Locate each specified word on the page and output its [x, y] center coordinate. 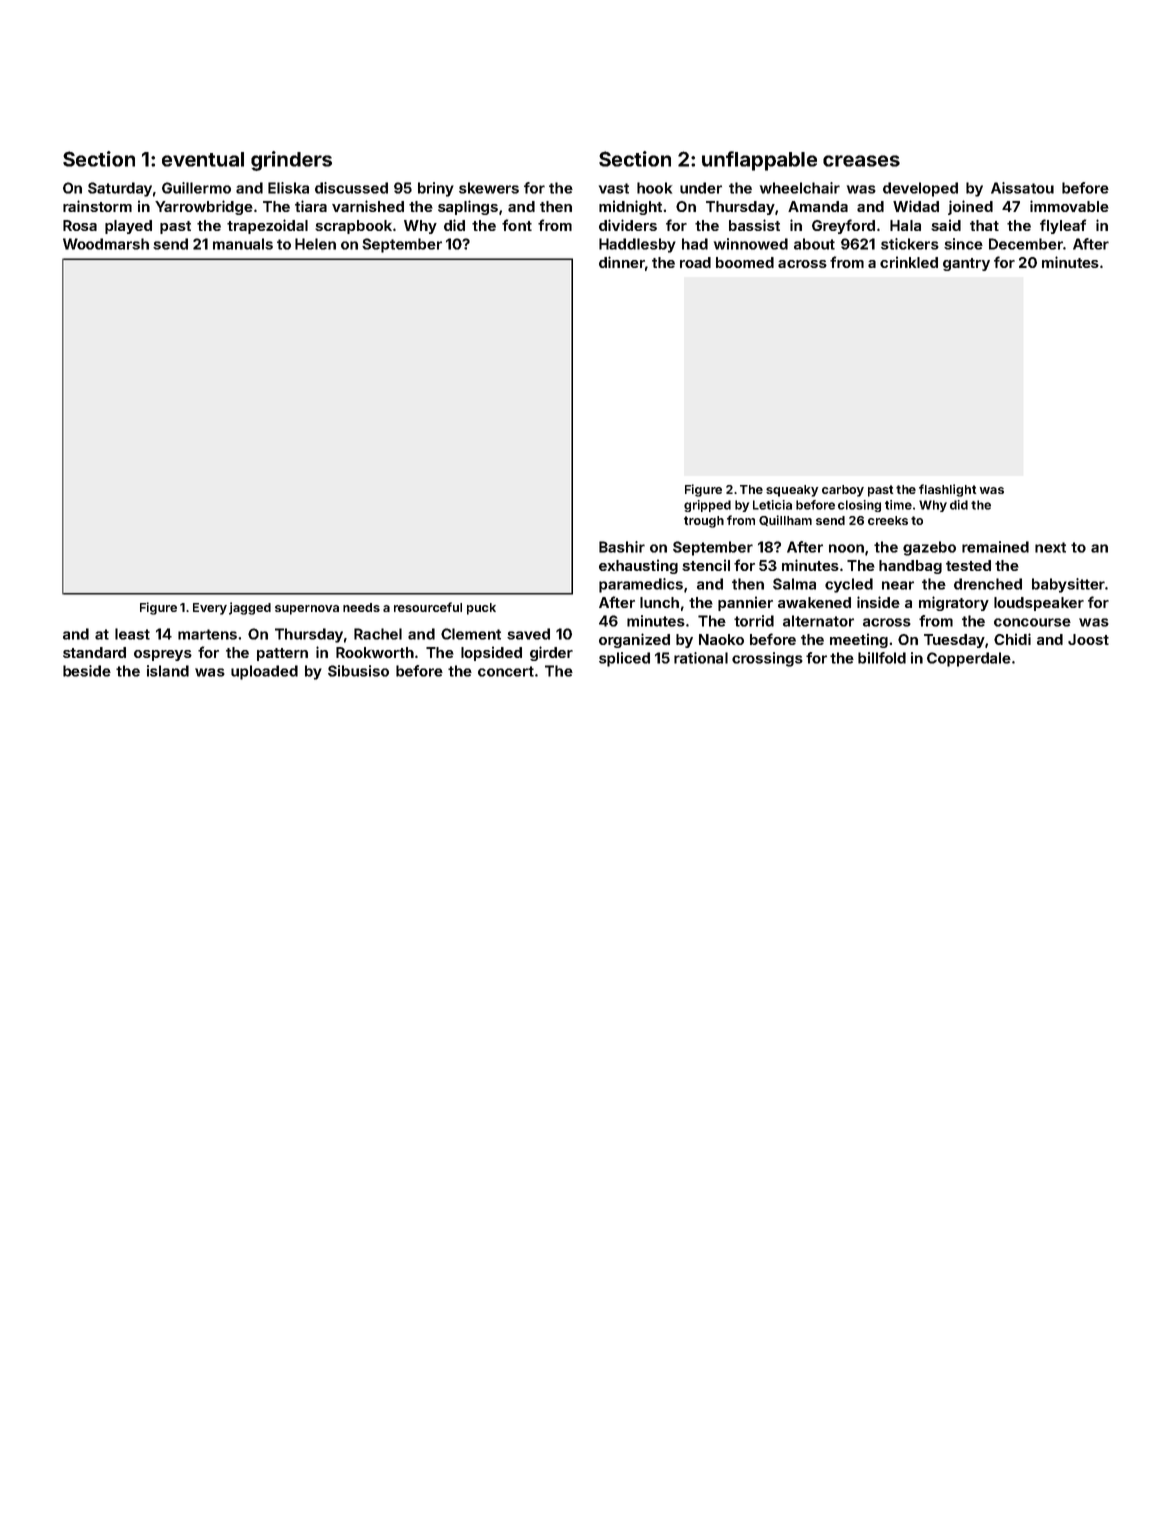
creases [861, 161]
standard [94, 652]
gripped [707, 506]
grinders [291, 161]
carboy [843, 491]
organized [634, 640]
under [701, 188]
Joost [1088, 639]
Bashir [622, 547]
